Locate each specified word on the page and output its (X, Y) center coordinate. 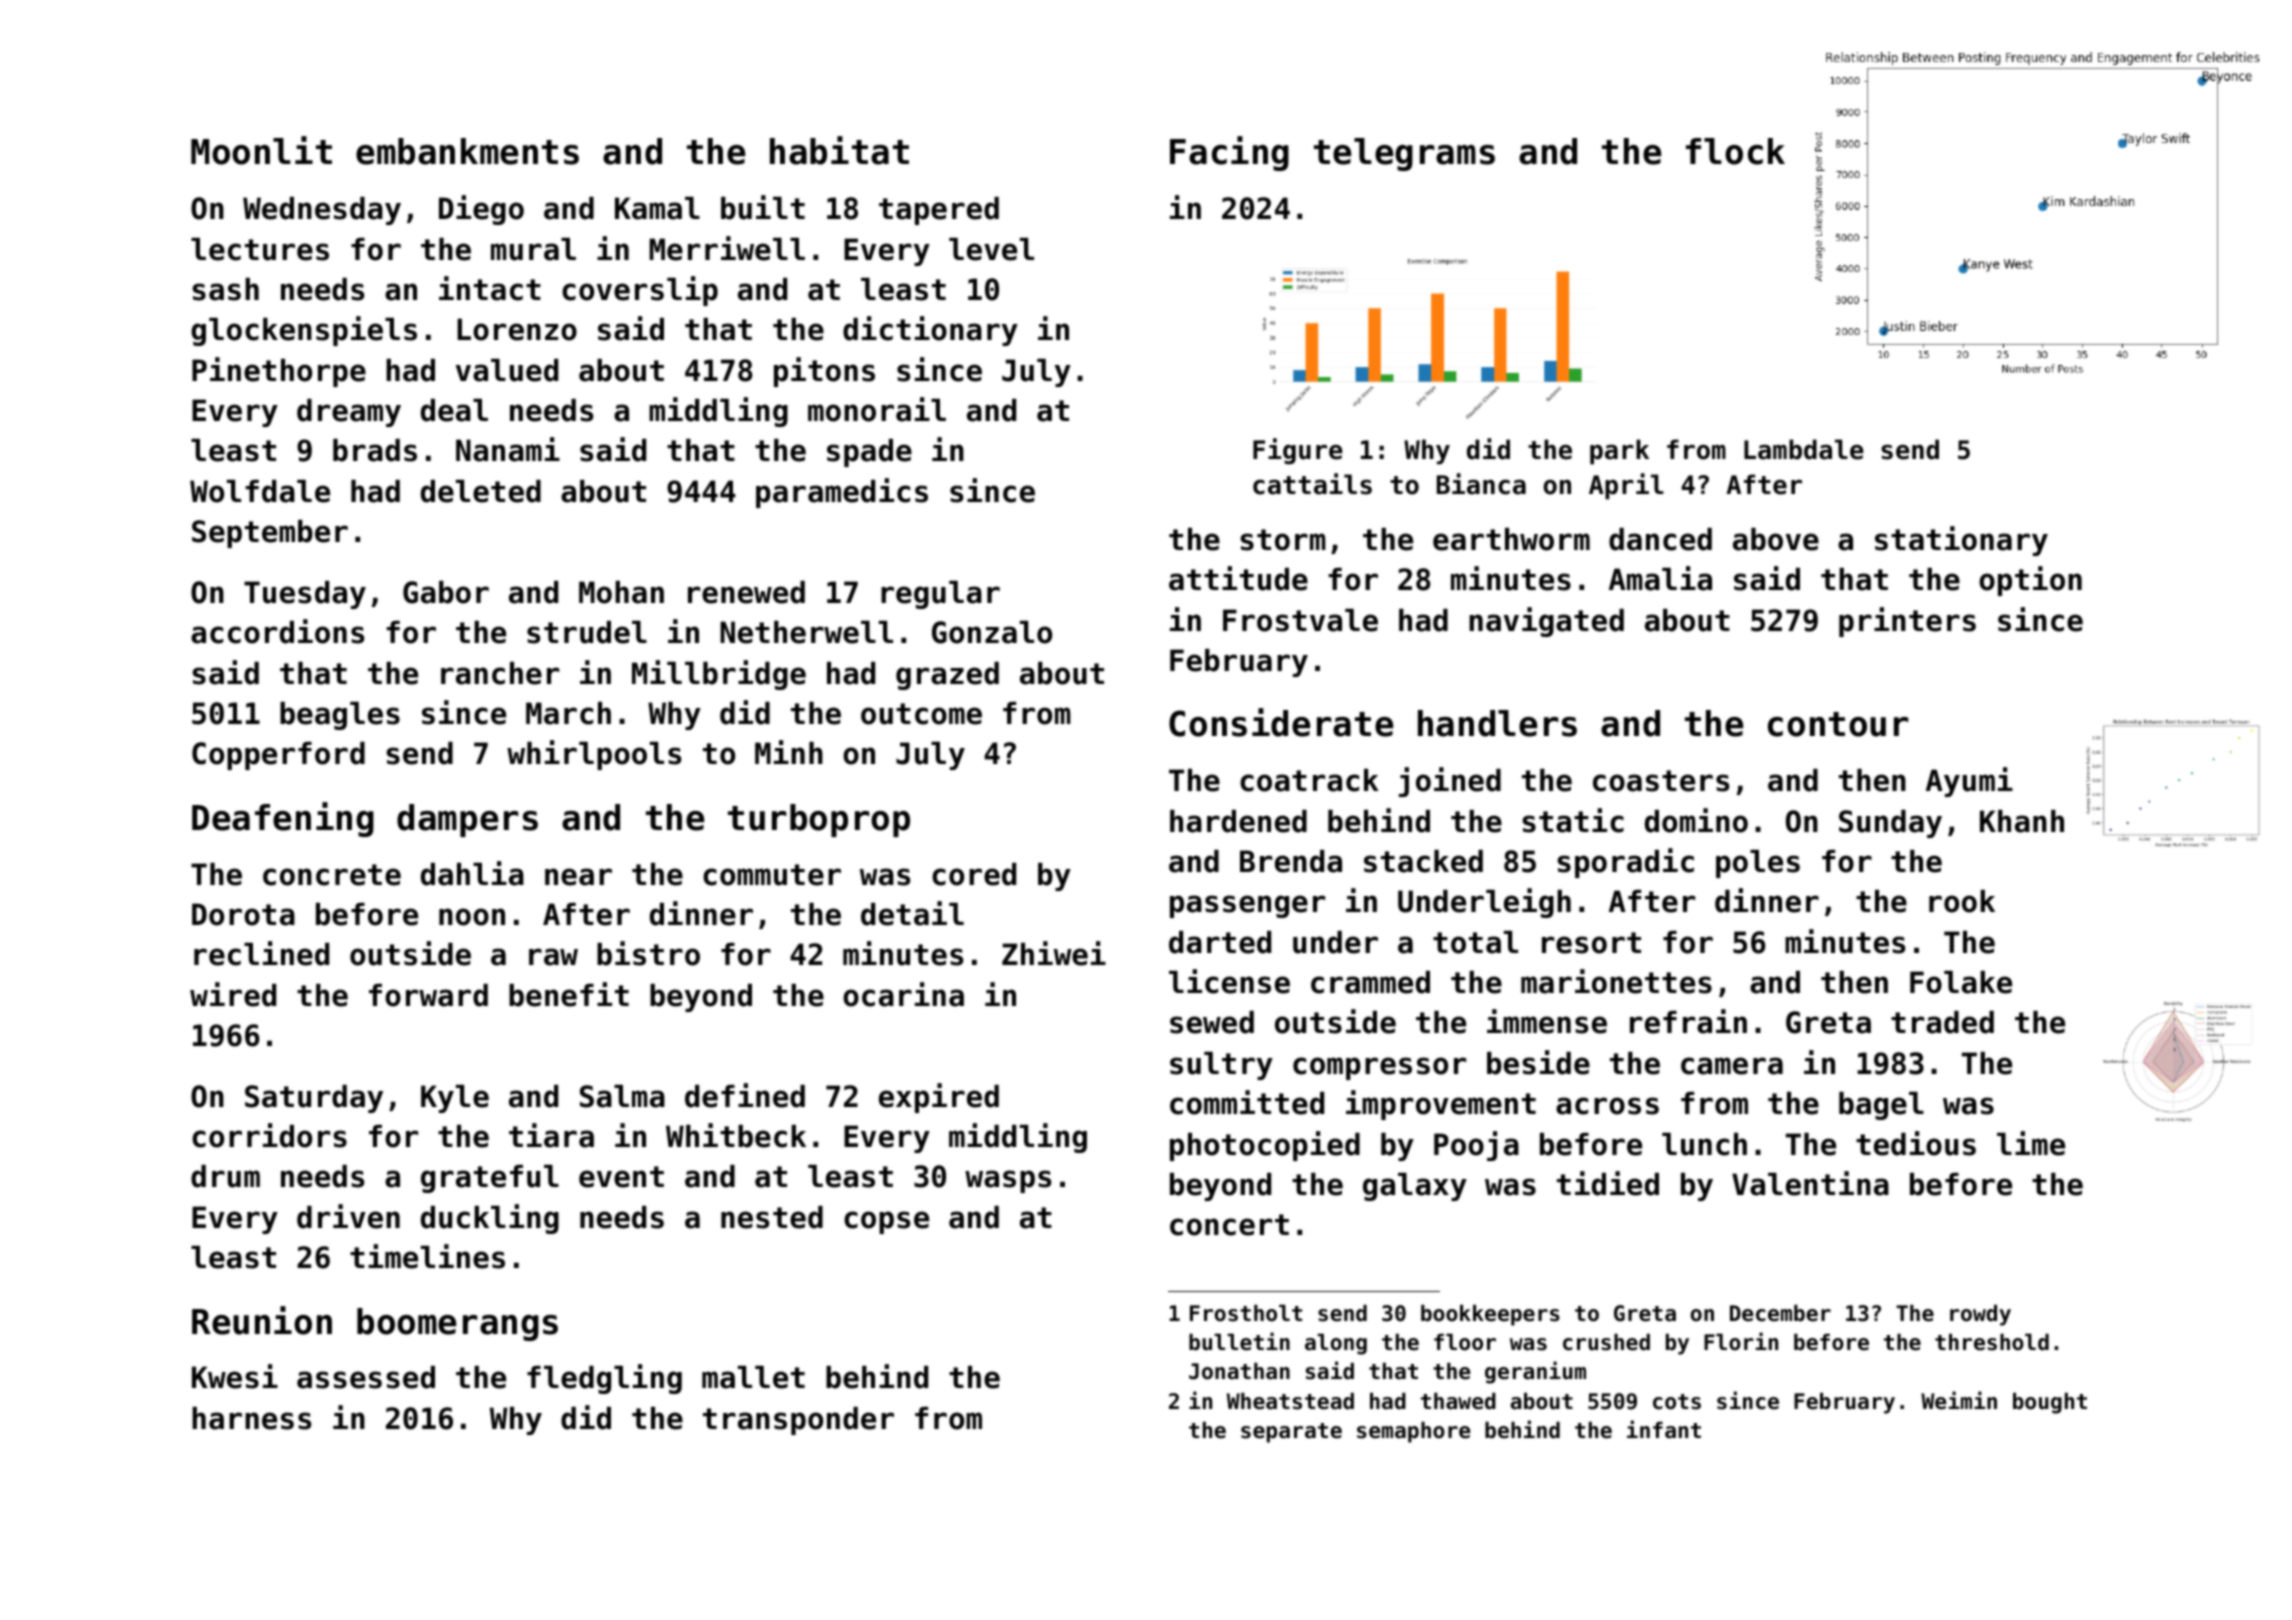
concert (1229, 1225)
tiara (551, 1135)
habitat (839, 150)
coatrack (1309, 780)
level (991, 249)
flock (1735, 151)
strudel (587, 632)
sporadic (1625, 863)
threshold (1992, 1342)
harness (251, 1418)
